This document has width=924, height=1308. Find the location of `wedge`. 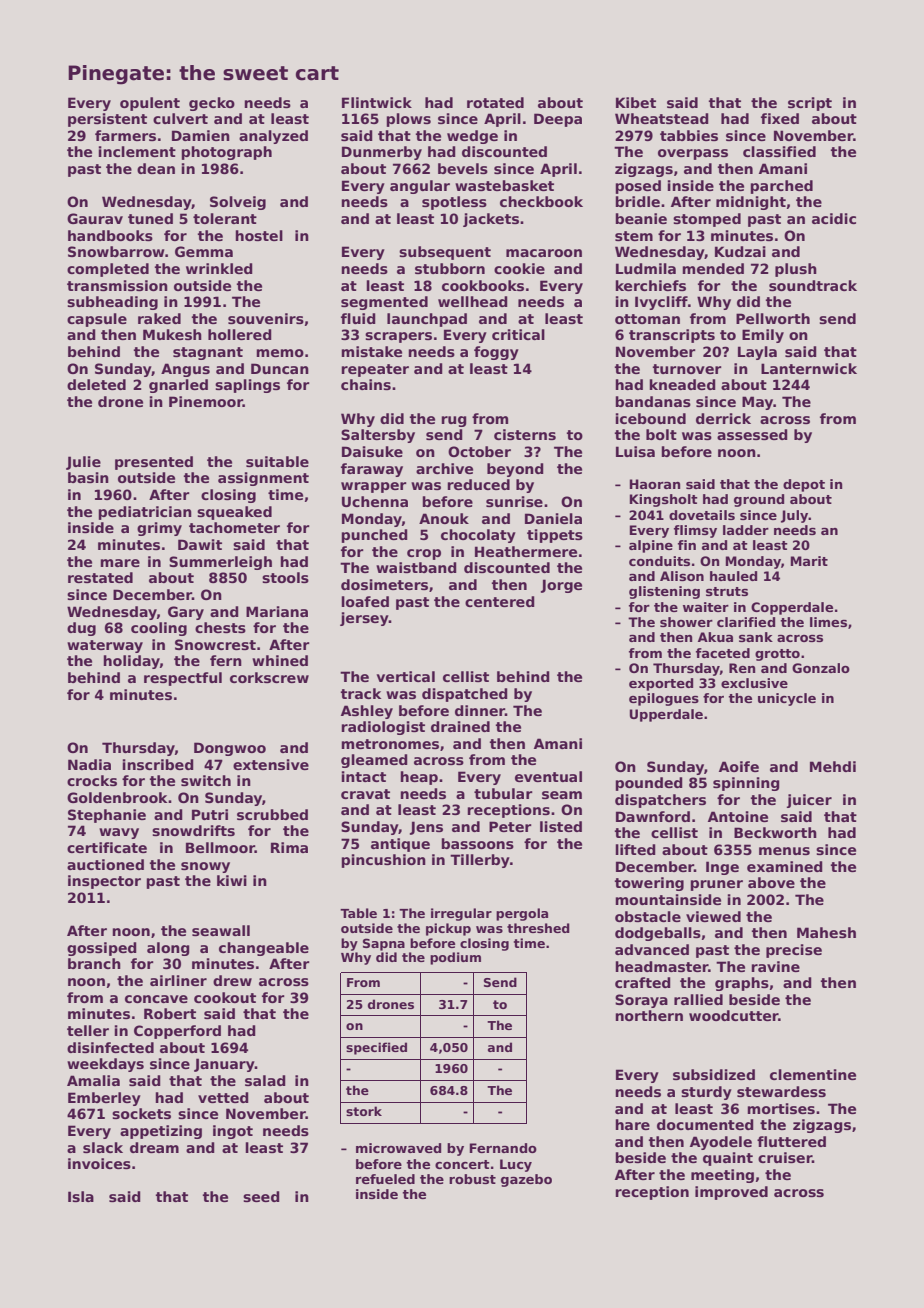

wedge is located at coordinates (472, 137).
